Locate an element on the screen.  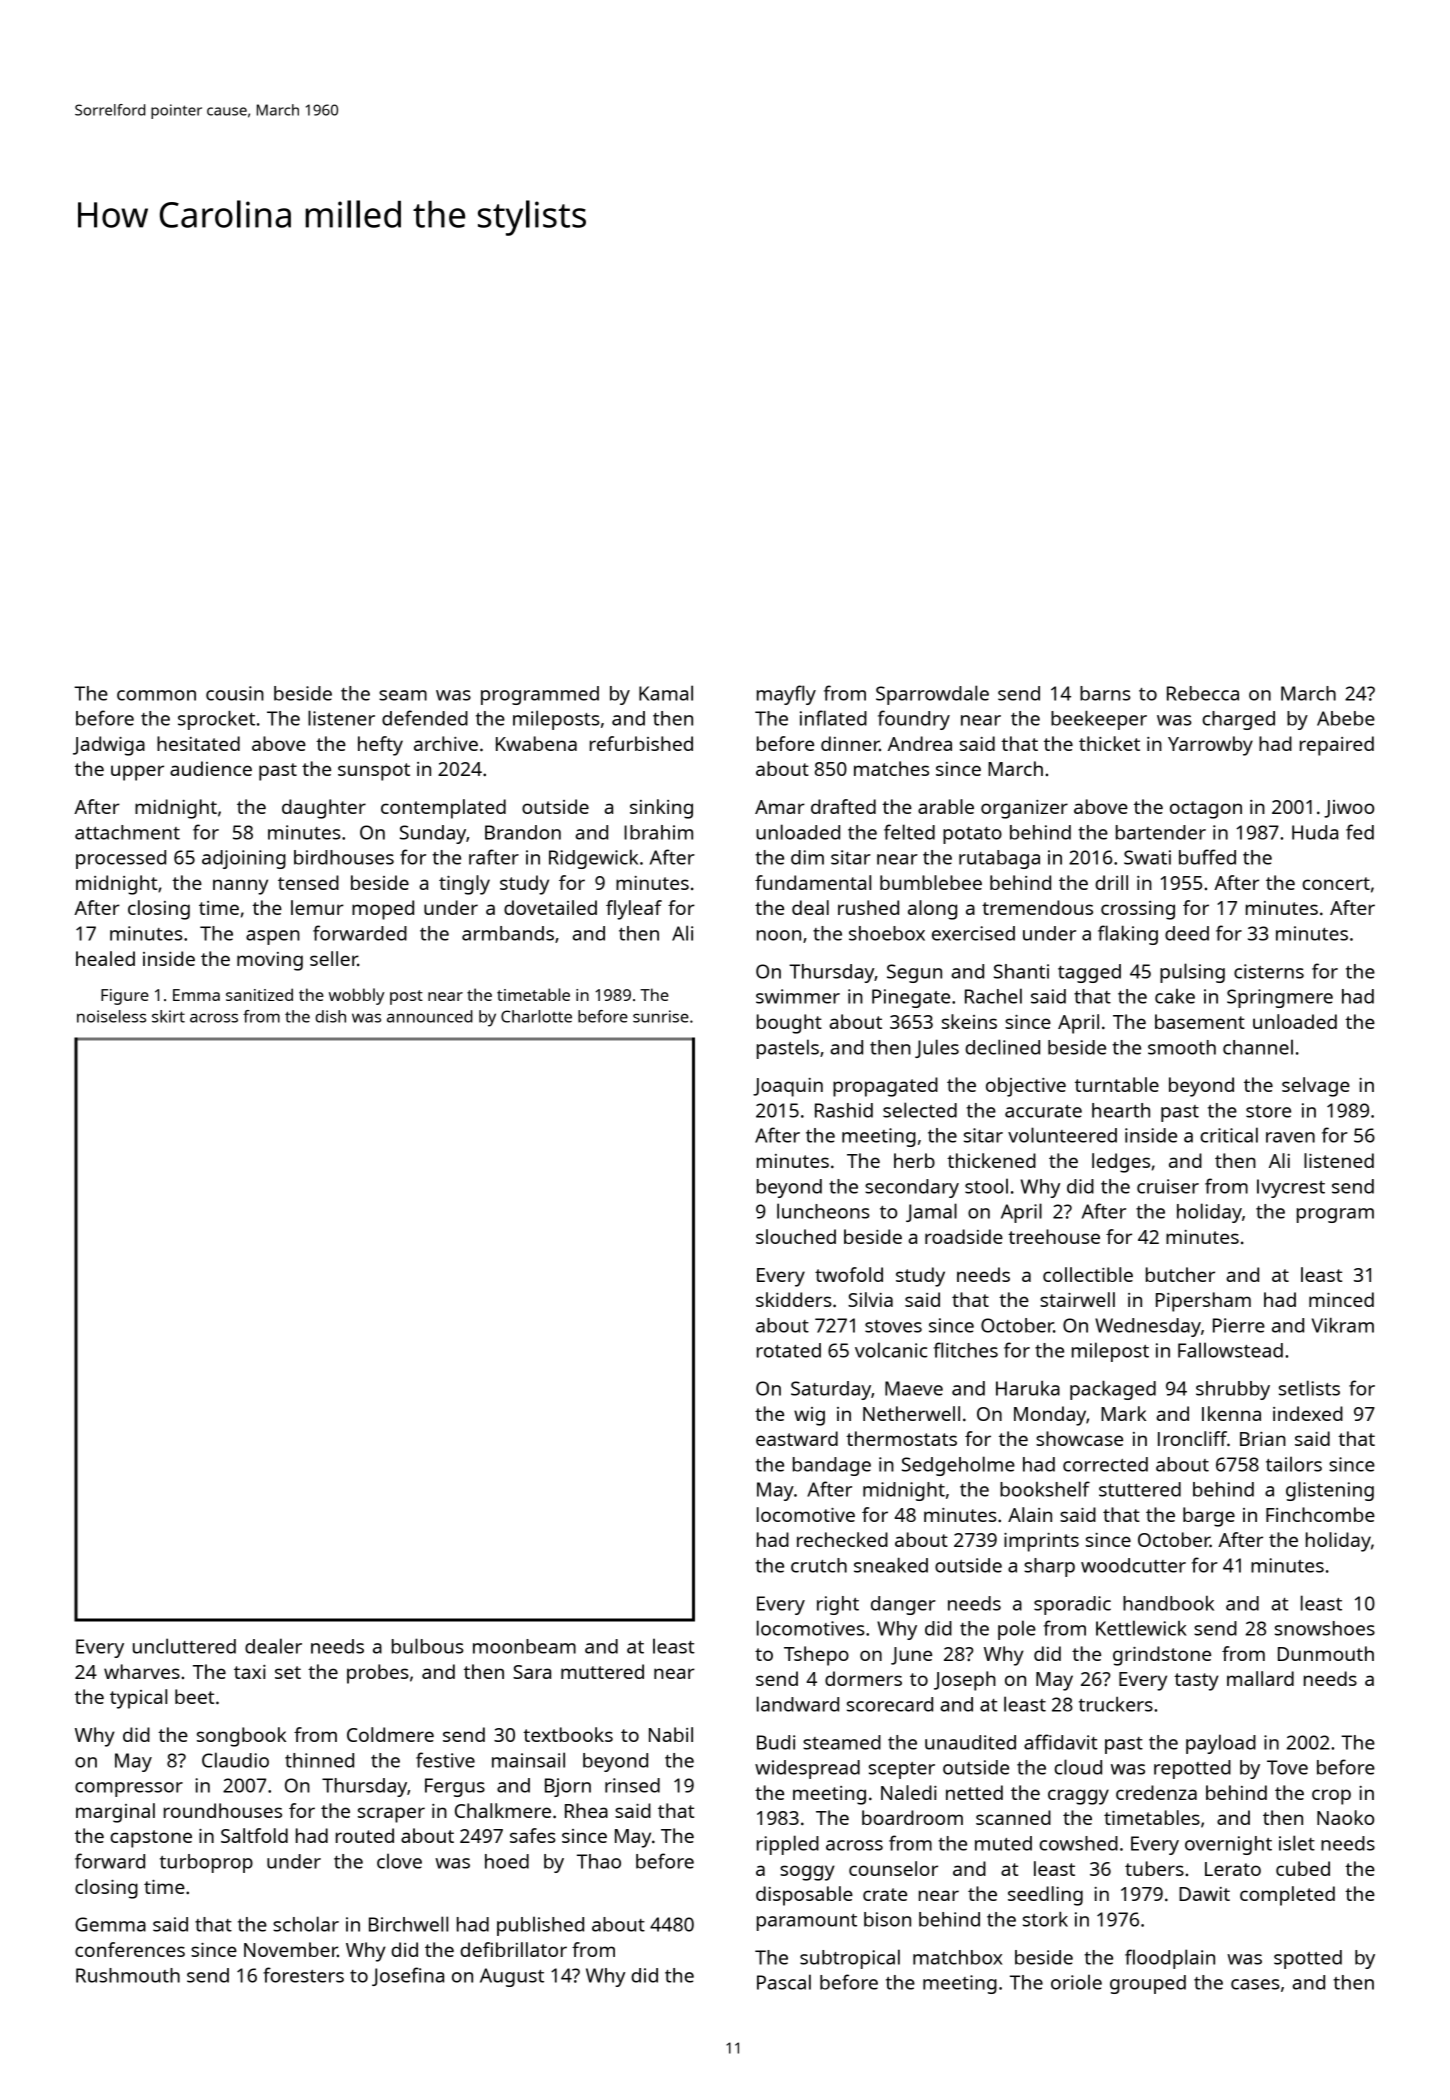
eastward is located at coordinates (797, 1438).
